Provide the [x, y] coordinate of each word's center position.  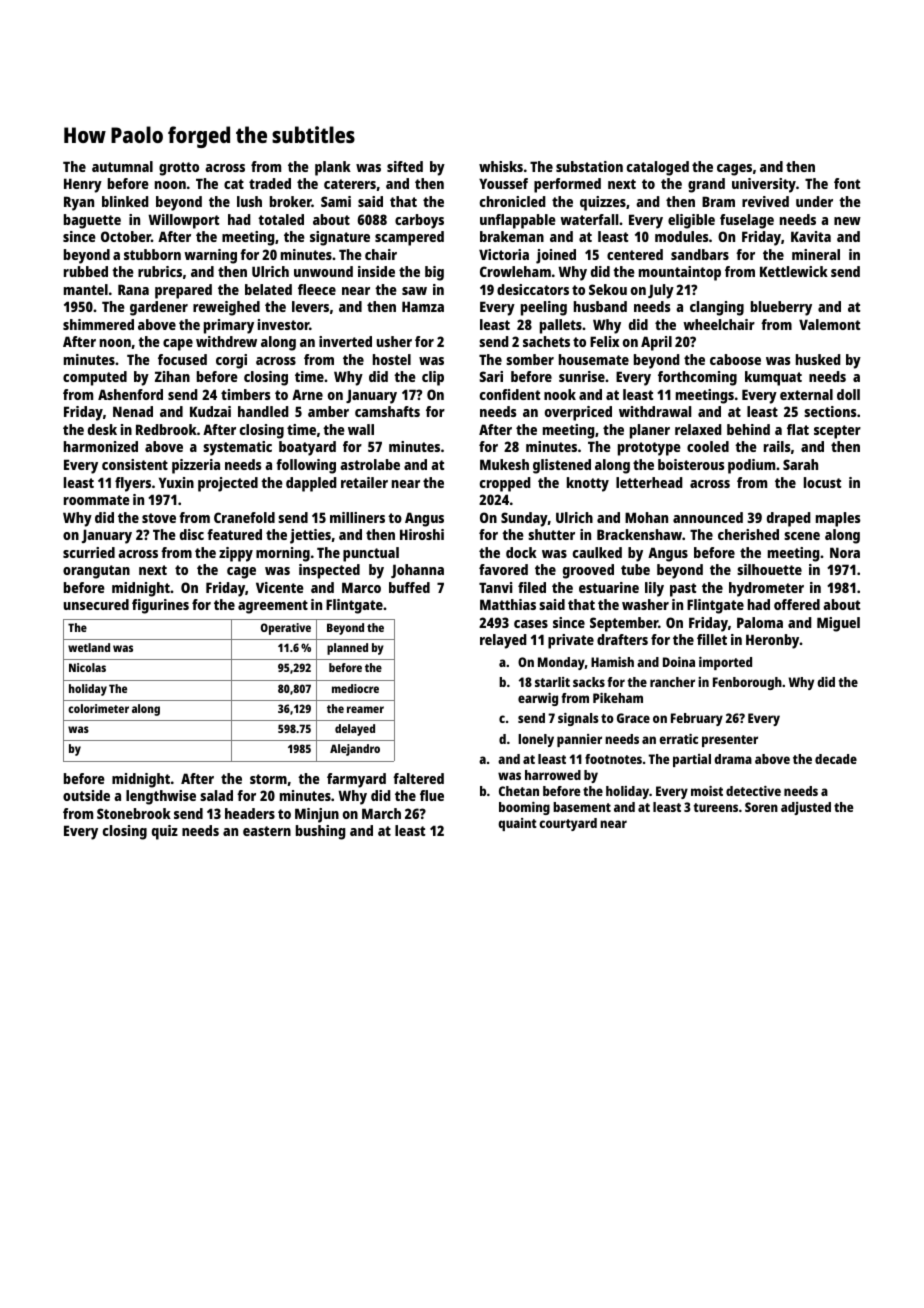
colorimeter [98, 708]
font [847, 183]
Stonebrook [134, 813]
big [434, 273]
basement [582, 807]
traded [270, 183]
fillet [712, 639]
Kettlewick [794, 271]
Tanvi [496, 587]
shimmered [98, 324]
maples [838, 519]
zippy [236, 554]
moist [707, 791]
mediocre [355, 688]
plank [333, 168]
